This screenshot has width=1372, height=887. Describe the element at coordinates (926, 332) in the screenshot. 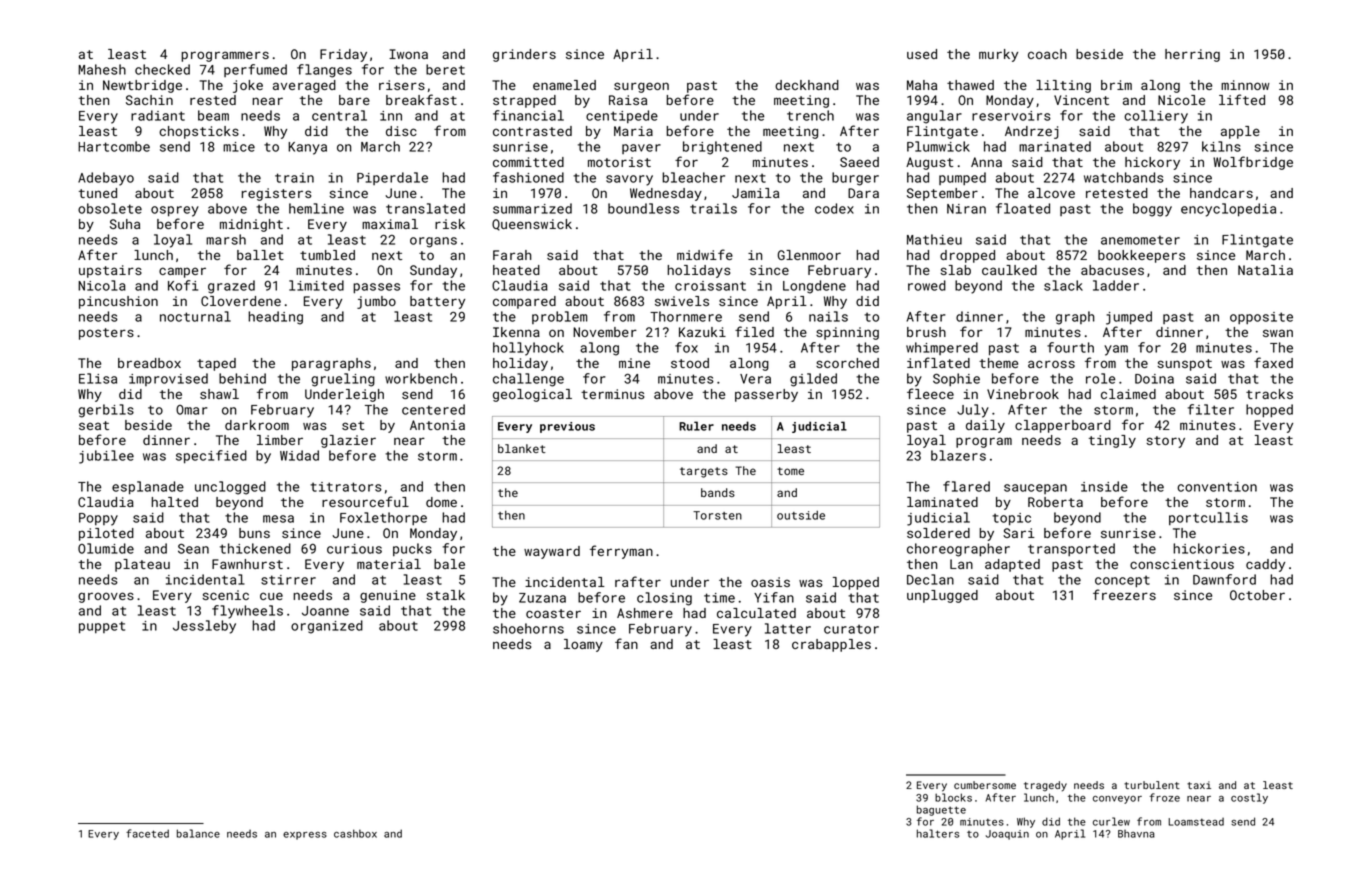

I see `brush` at that location.
